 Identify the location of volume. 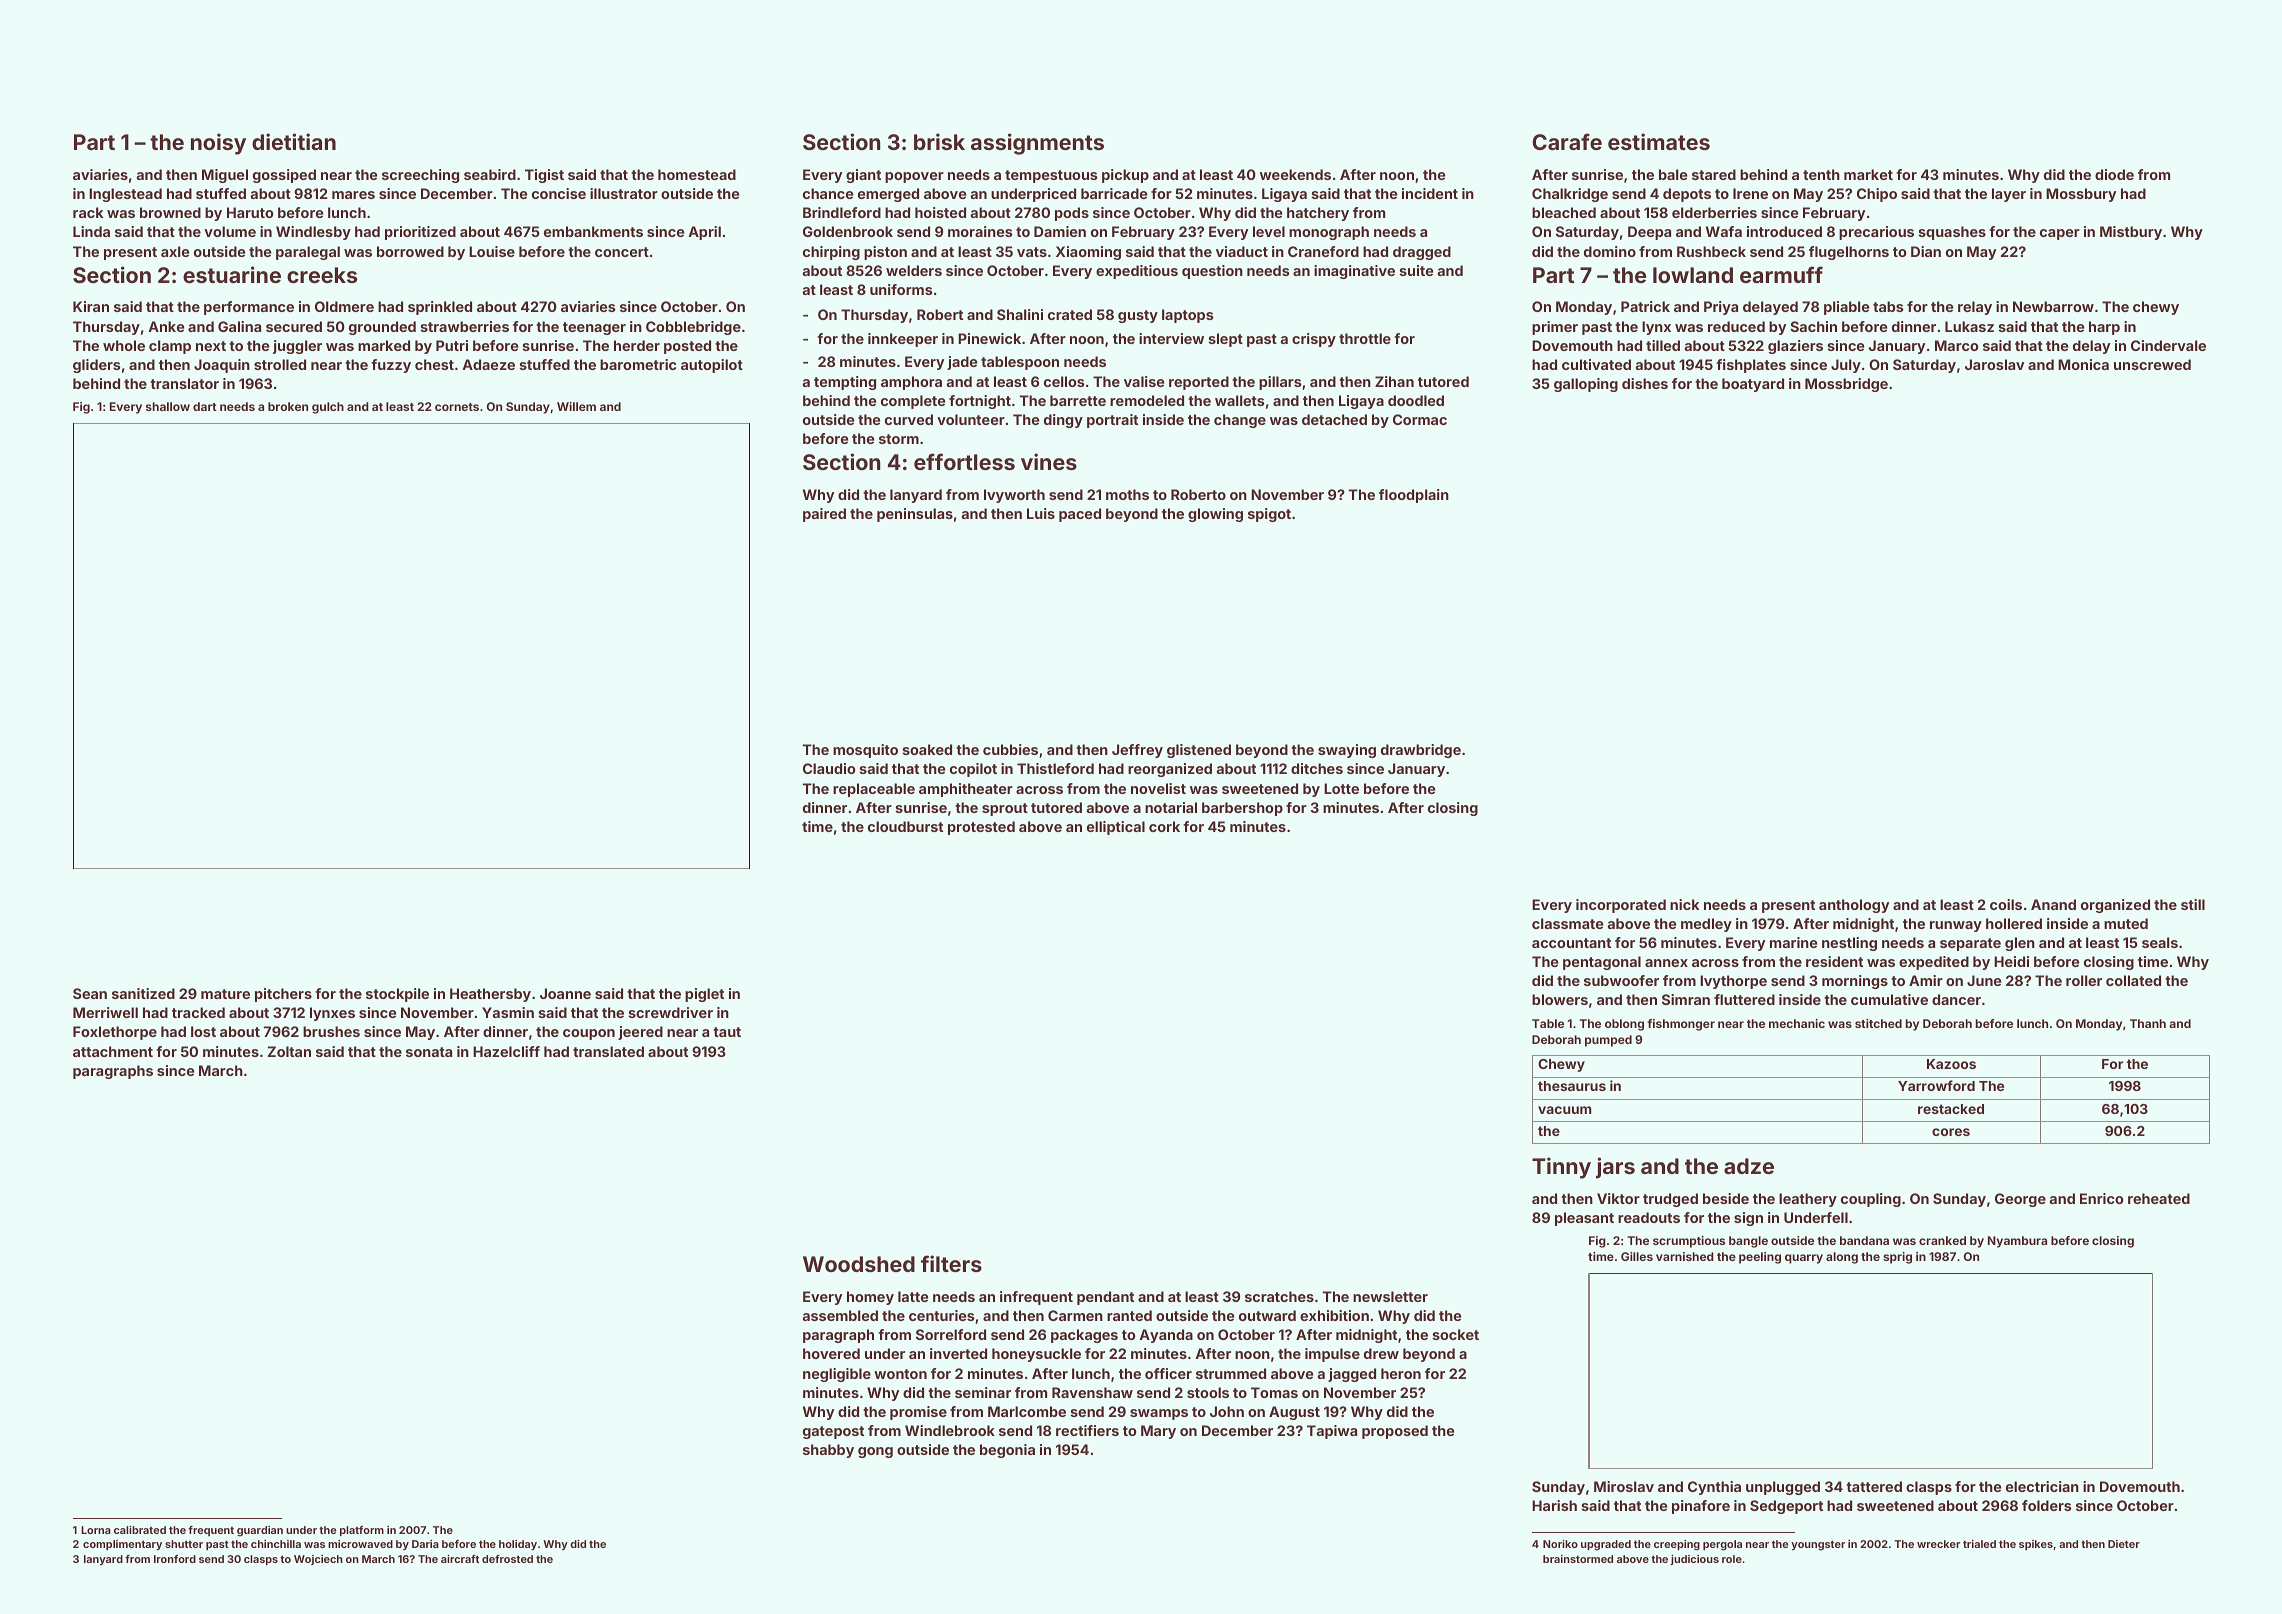
(230, 231).
